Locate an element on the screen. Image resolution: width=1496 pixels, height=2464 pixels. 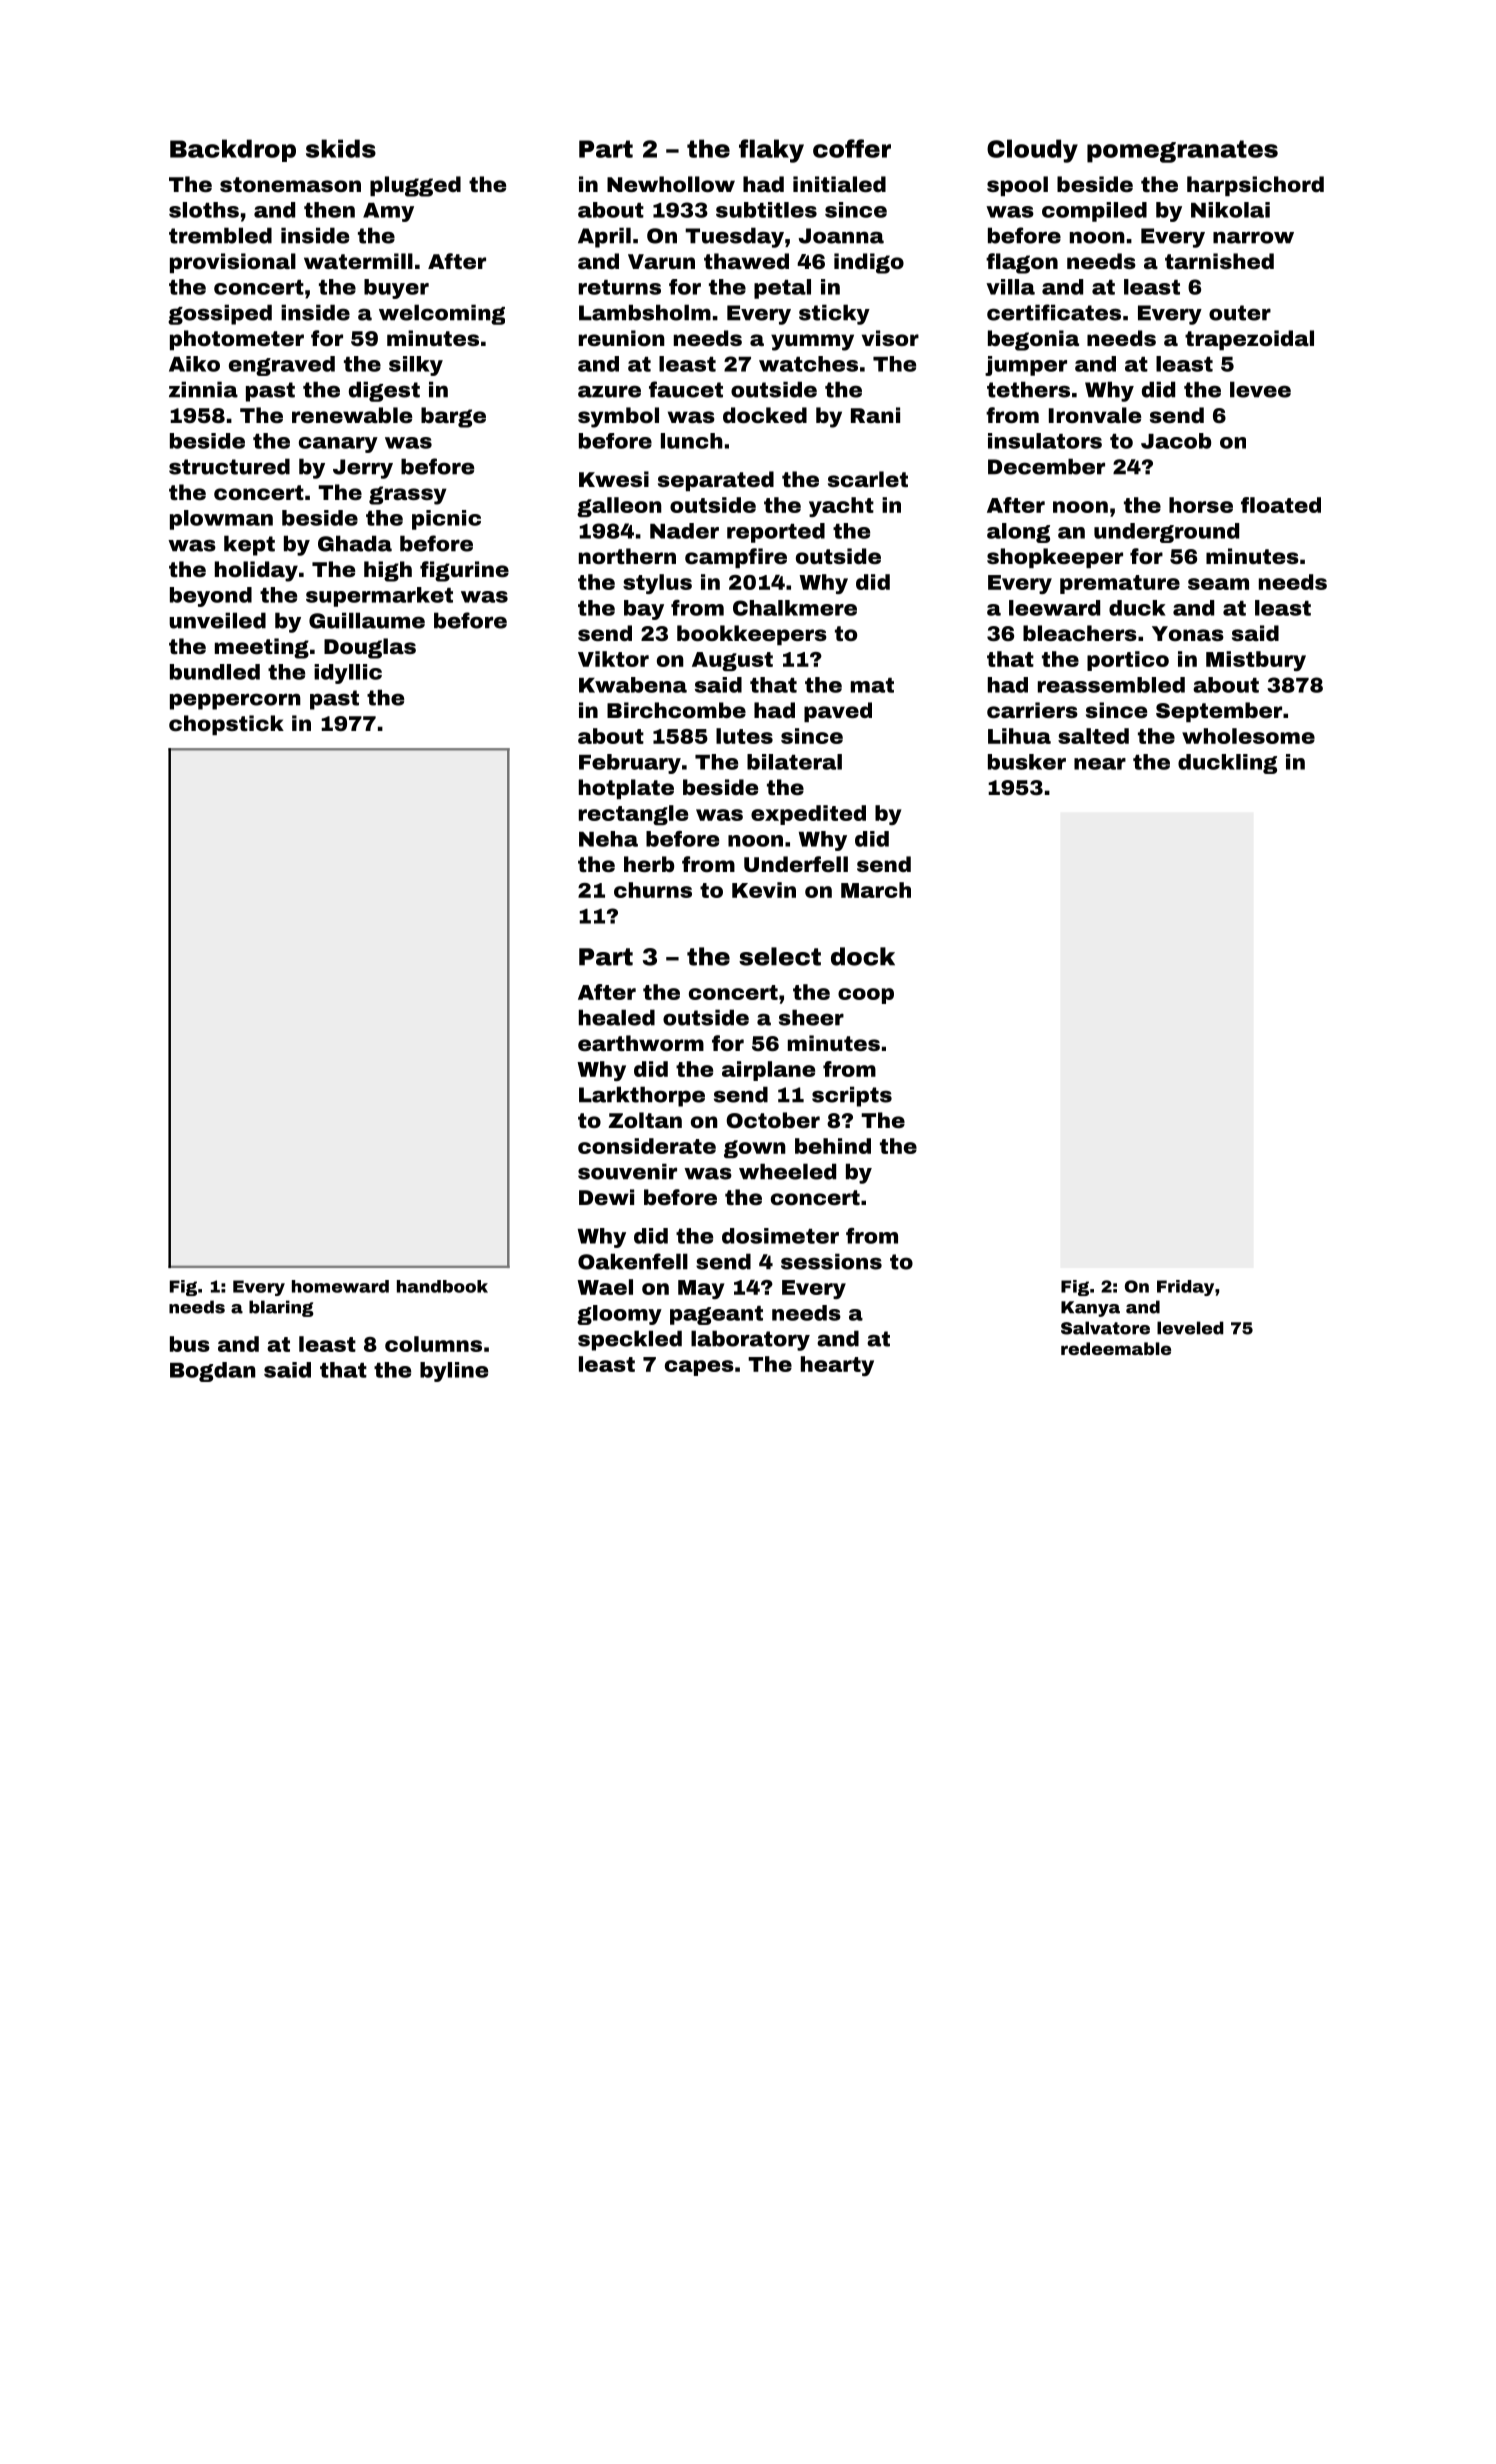
coffer is located at coordinates (852, 148).
